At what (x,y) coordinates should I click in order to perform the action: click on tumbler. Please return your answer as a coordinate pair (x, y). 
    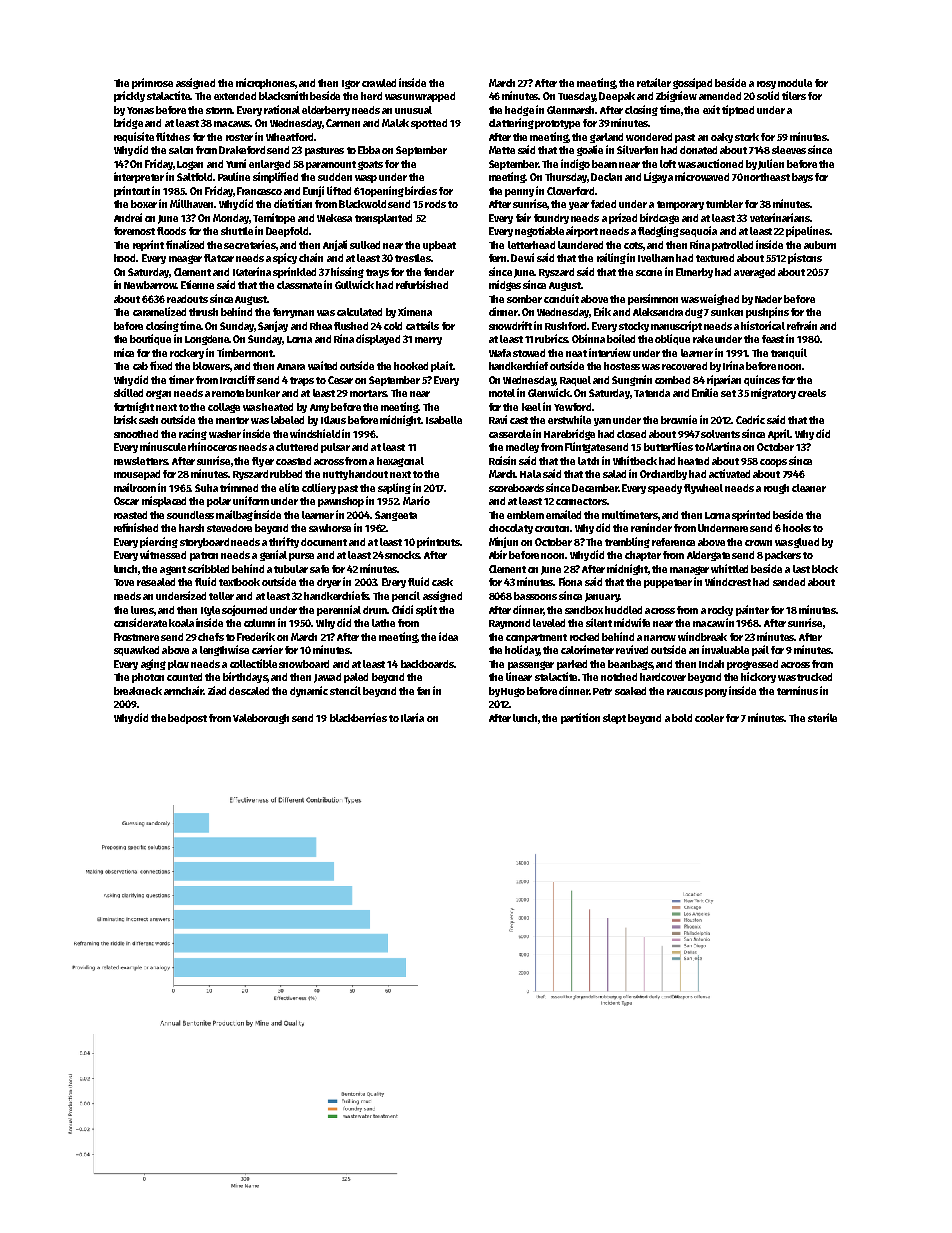
    Looking at the image, I should click on (724, 204).
